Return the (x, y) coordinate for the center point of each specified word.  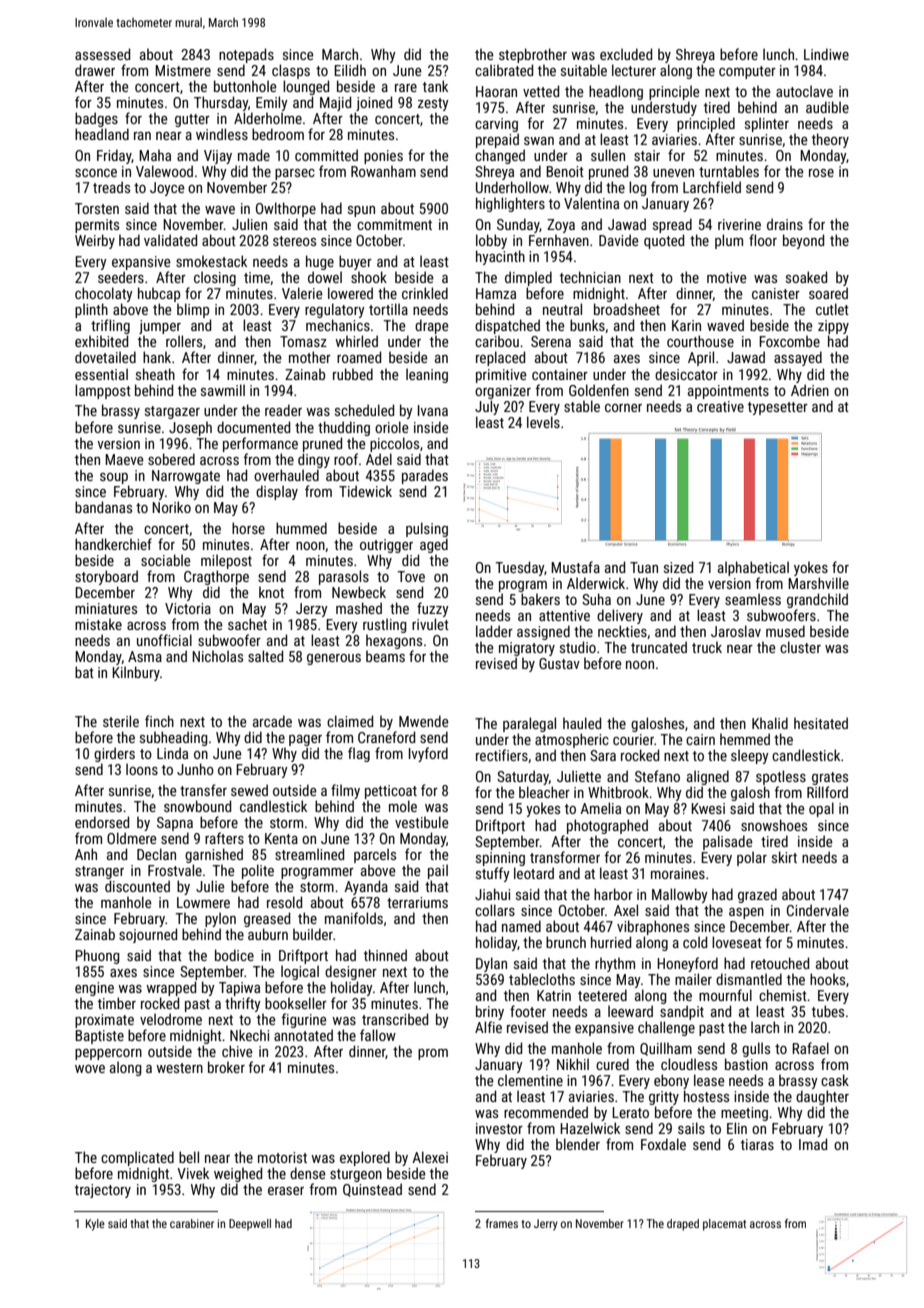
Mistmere (183, 70)
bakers (540, 599)
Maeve (124, 459)
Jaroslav (736, 631)
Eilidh (350, 70)
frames (502, 1223)
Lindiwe (826, 54)
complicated (137, 1158)
